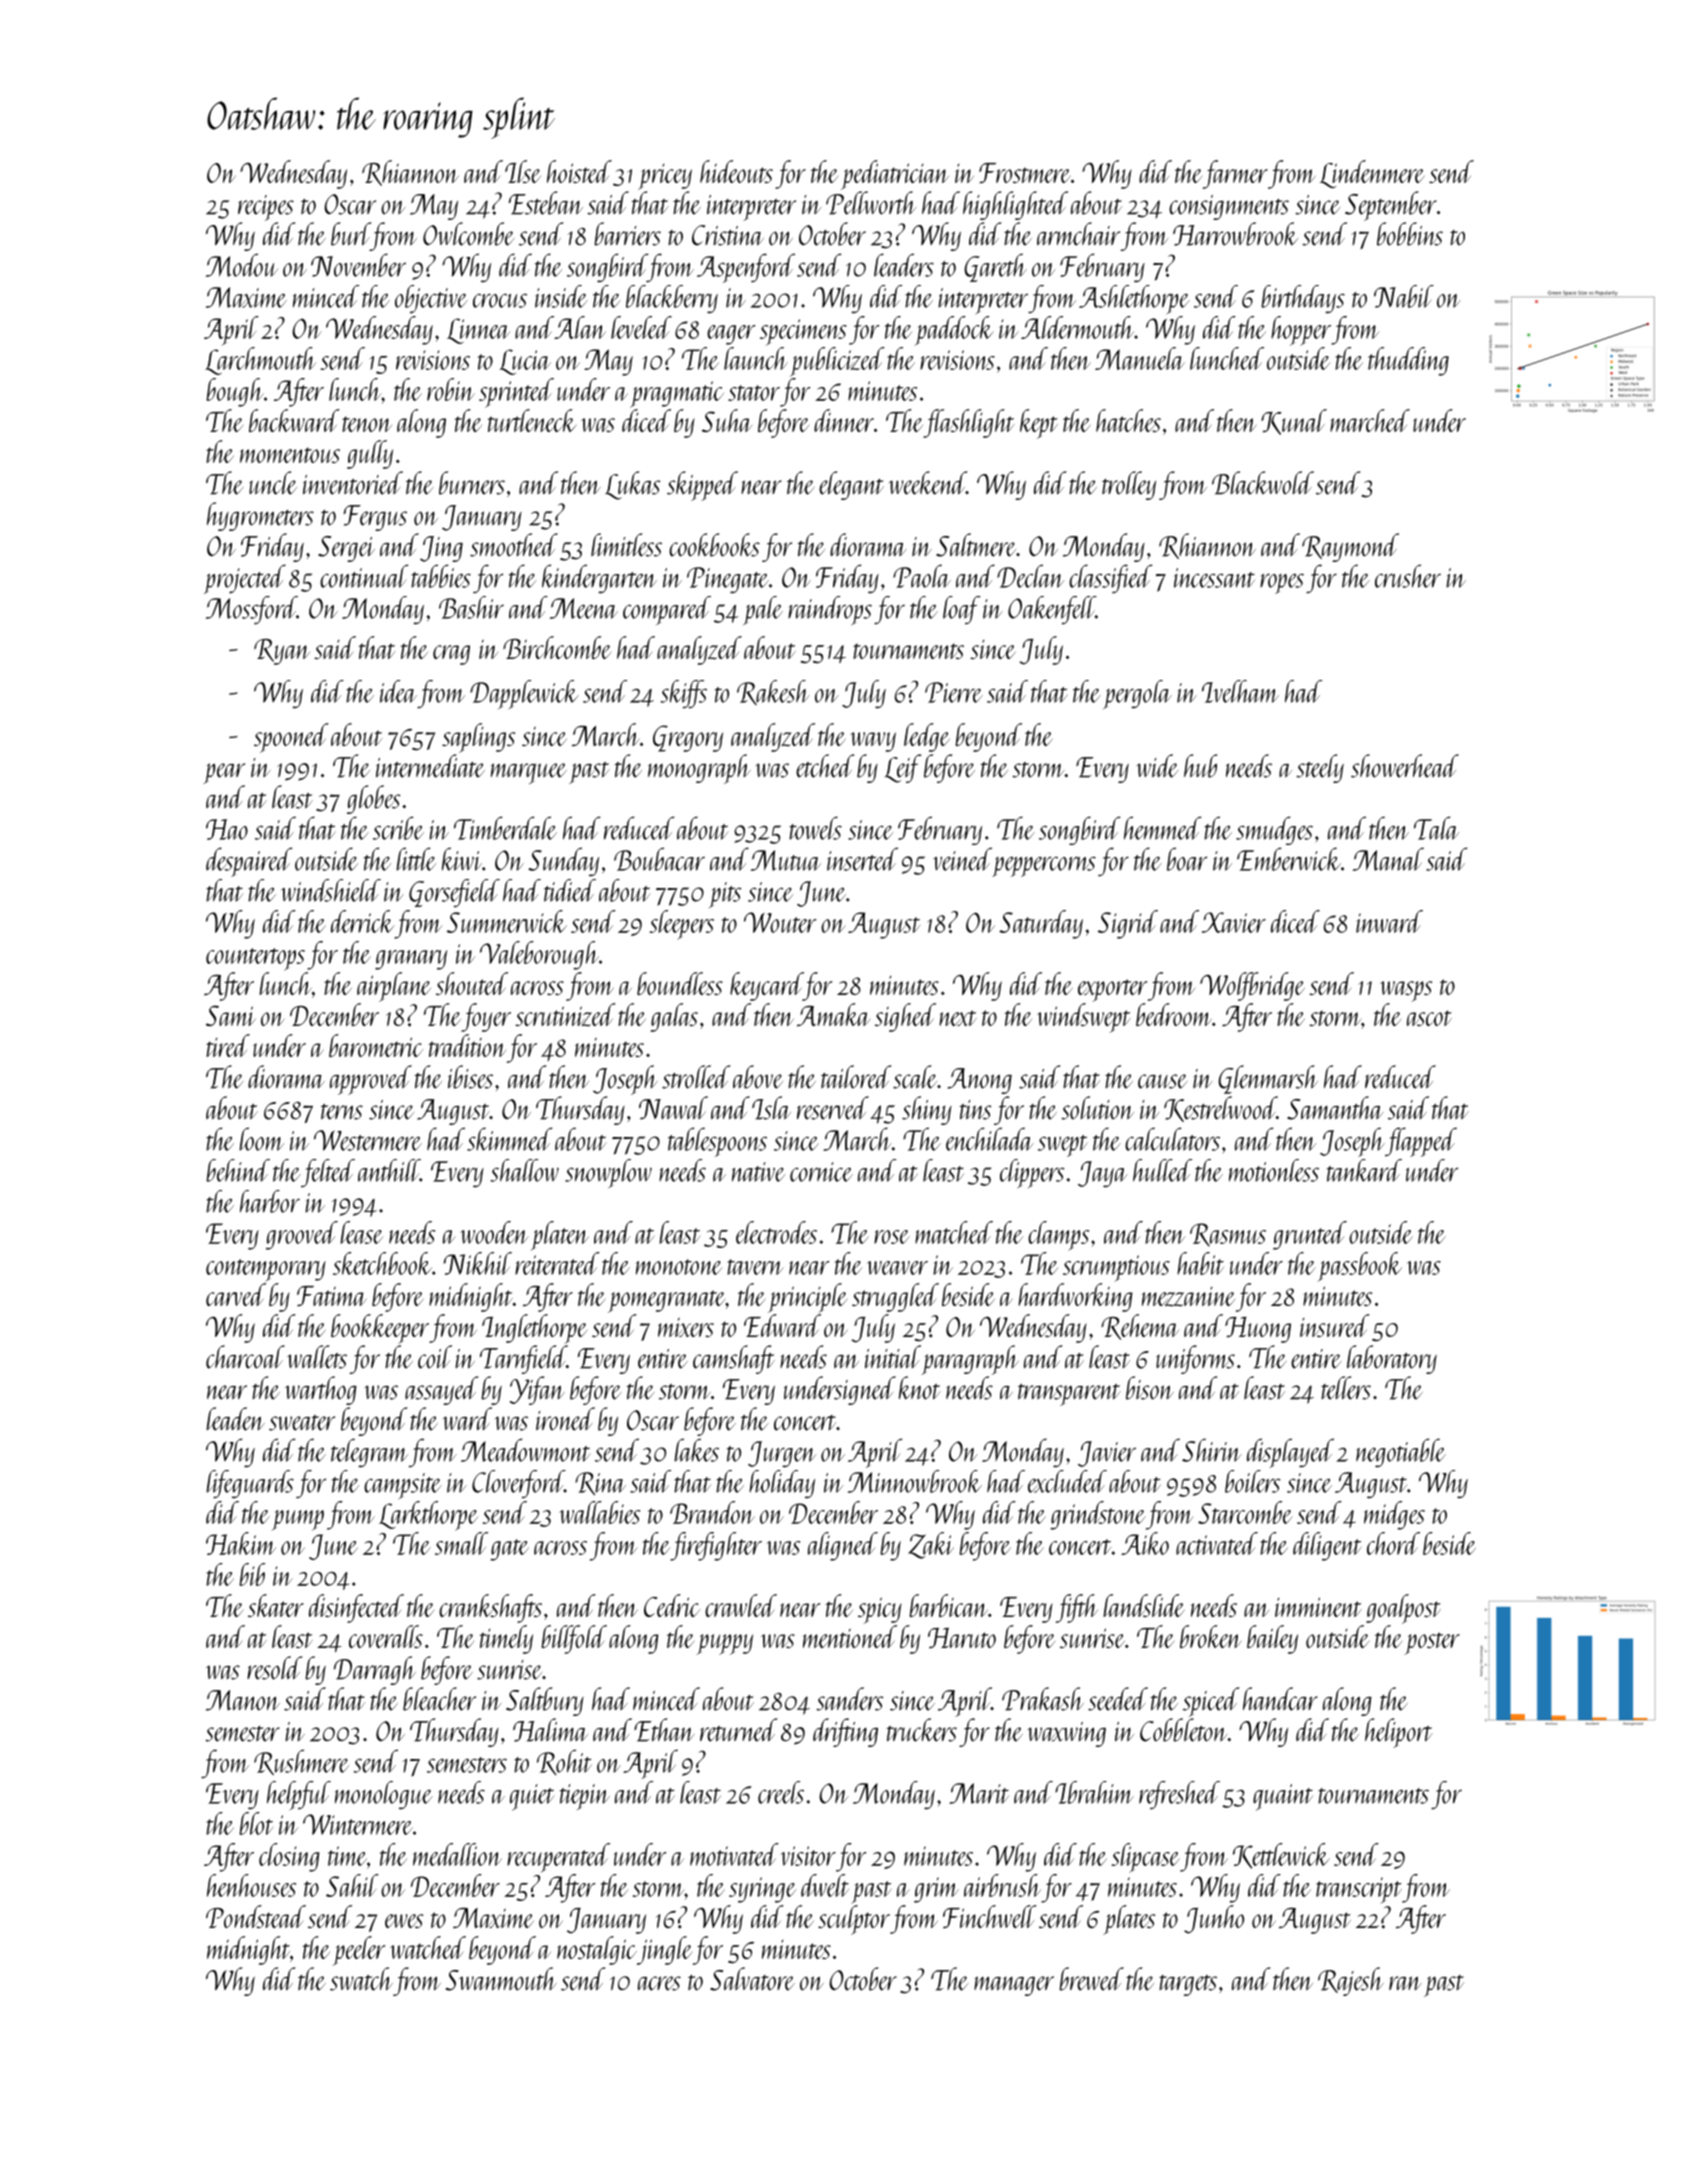 This page has height=2178, width=1683. I want to click on loom, so click(261, 1139).
